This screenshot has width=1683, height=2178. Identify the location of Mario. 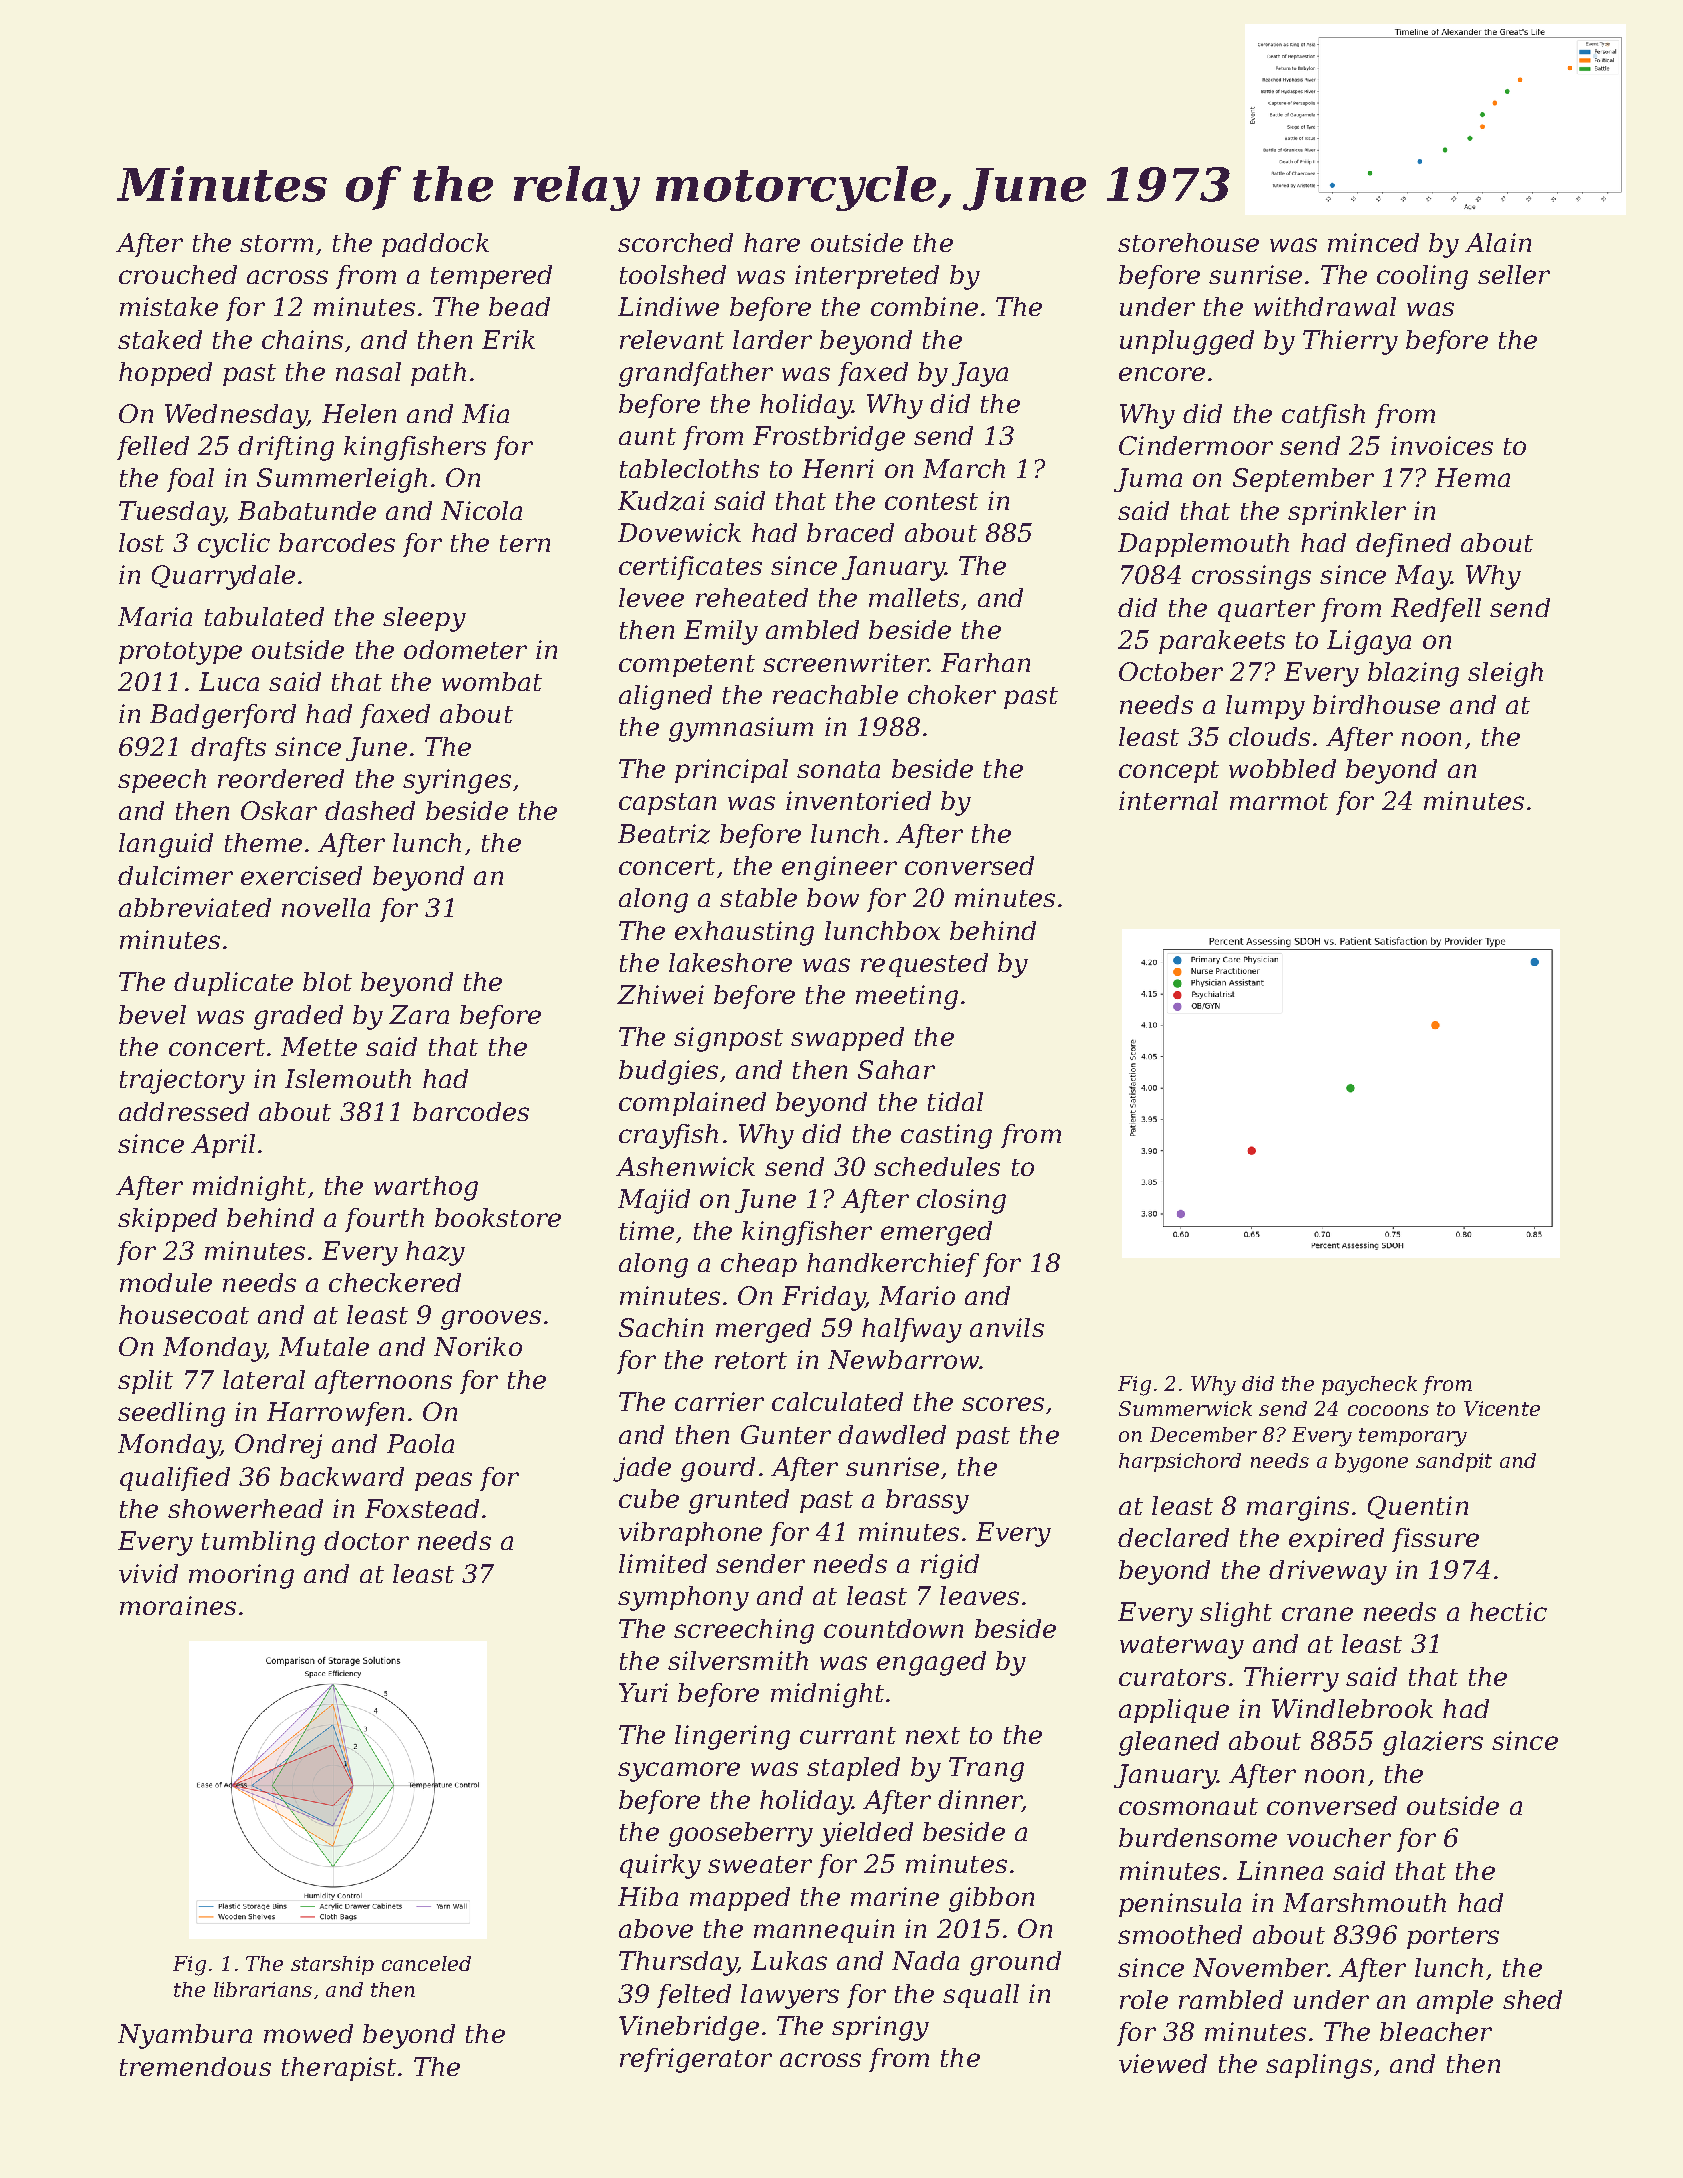
(917, 1295).
